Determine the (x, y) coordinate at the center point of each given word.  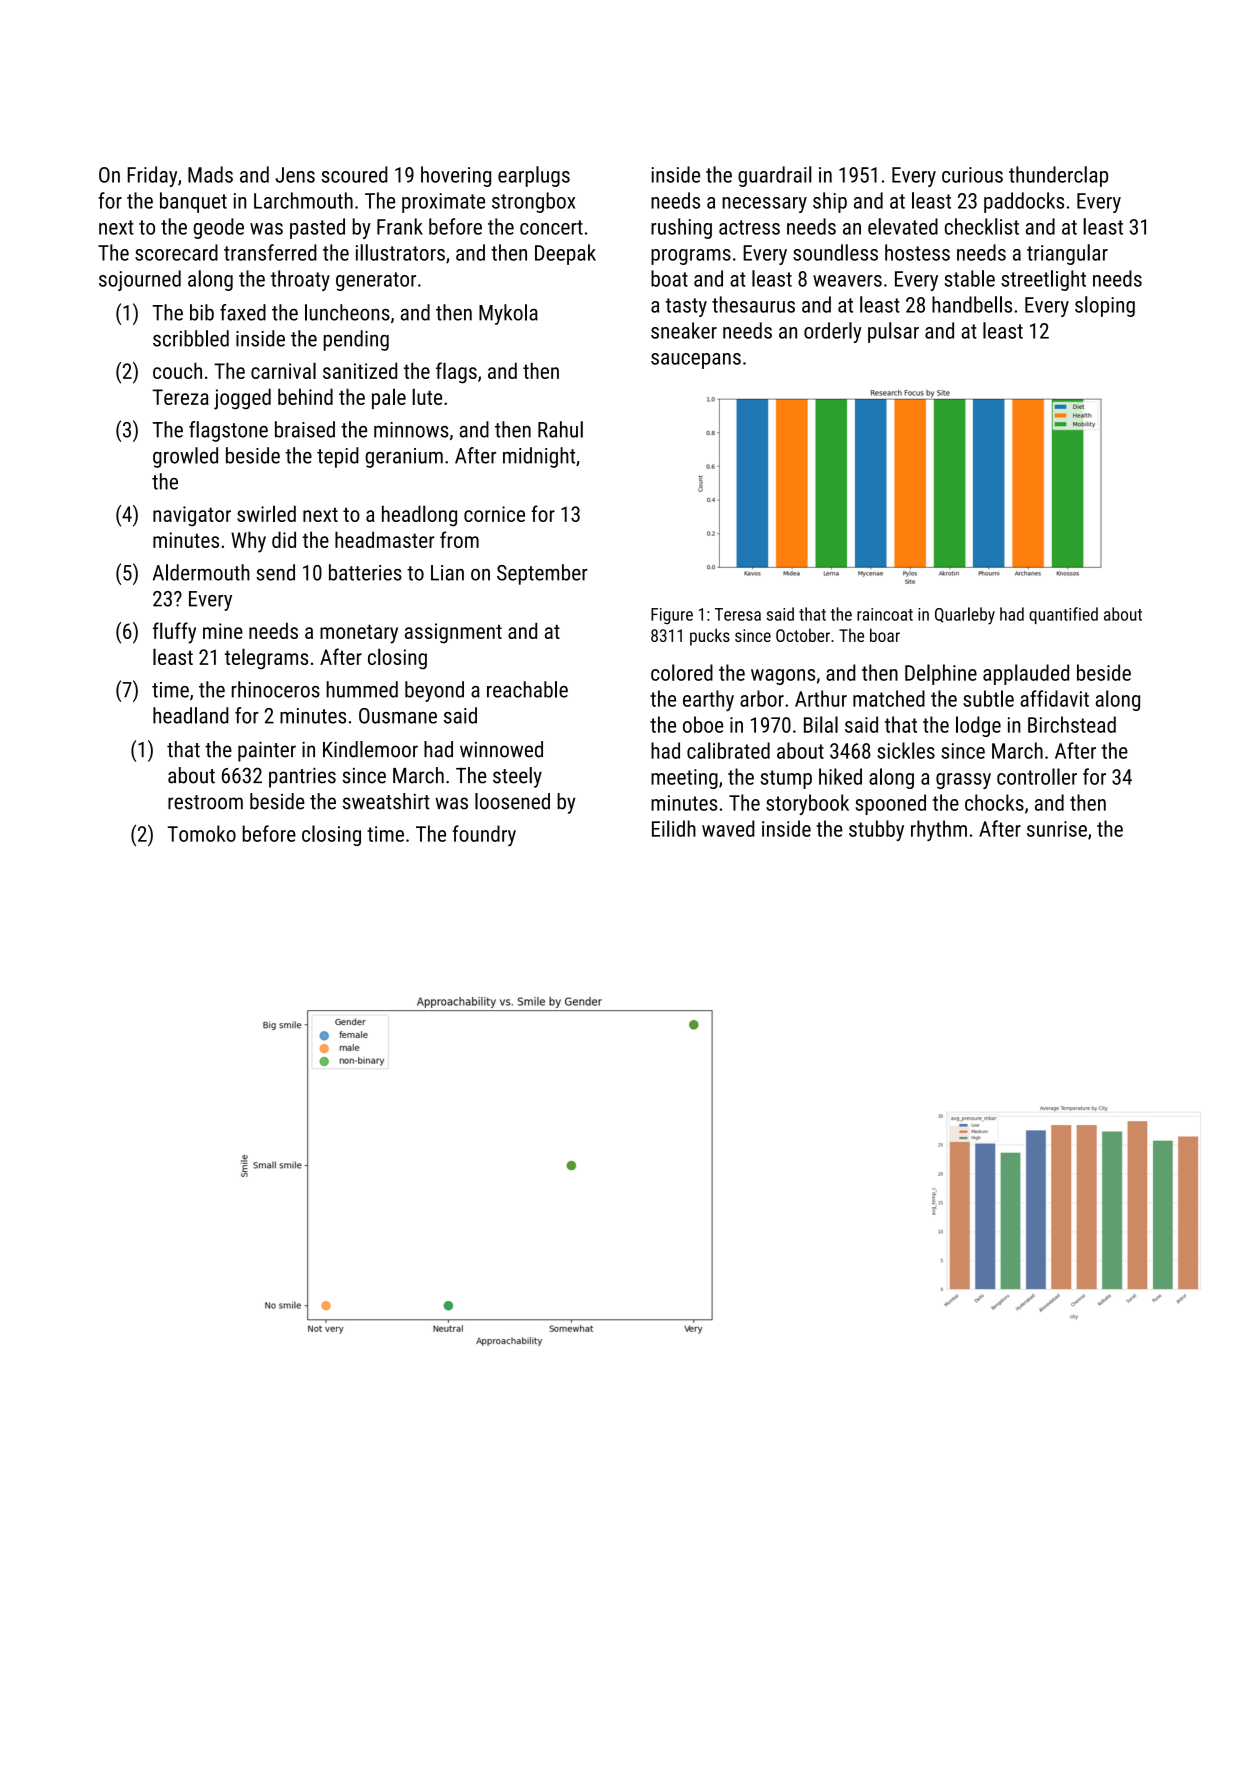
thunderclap (1058, 176)
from (459, 539)
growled (185, 457)
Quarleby (965, 616)
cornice (494, 514)
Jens (295, 175)
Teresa (738, 614)
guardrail (775, 176)
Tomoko (202, 833)
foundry (484, 835)
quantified (1063, 615)
